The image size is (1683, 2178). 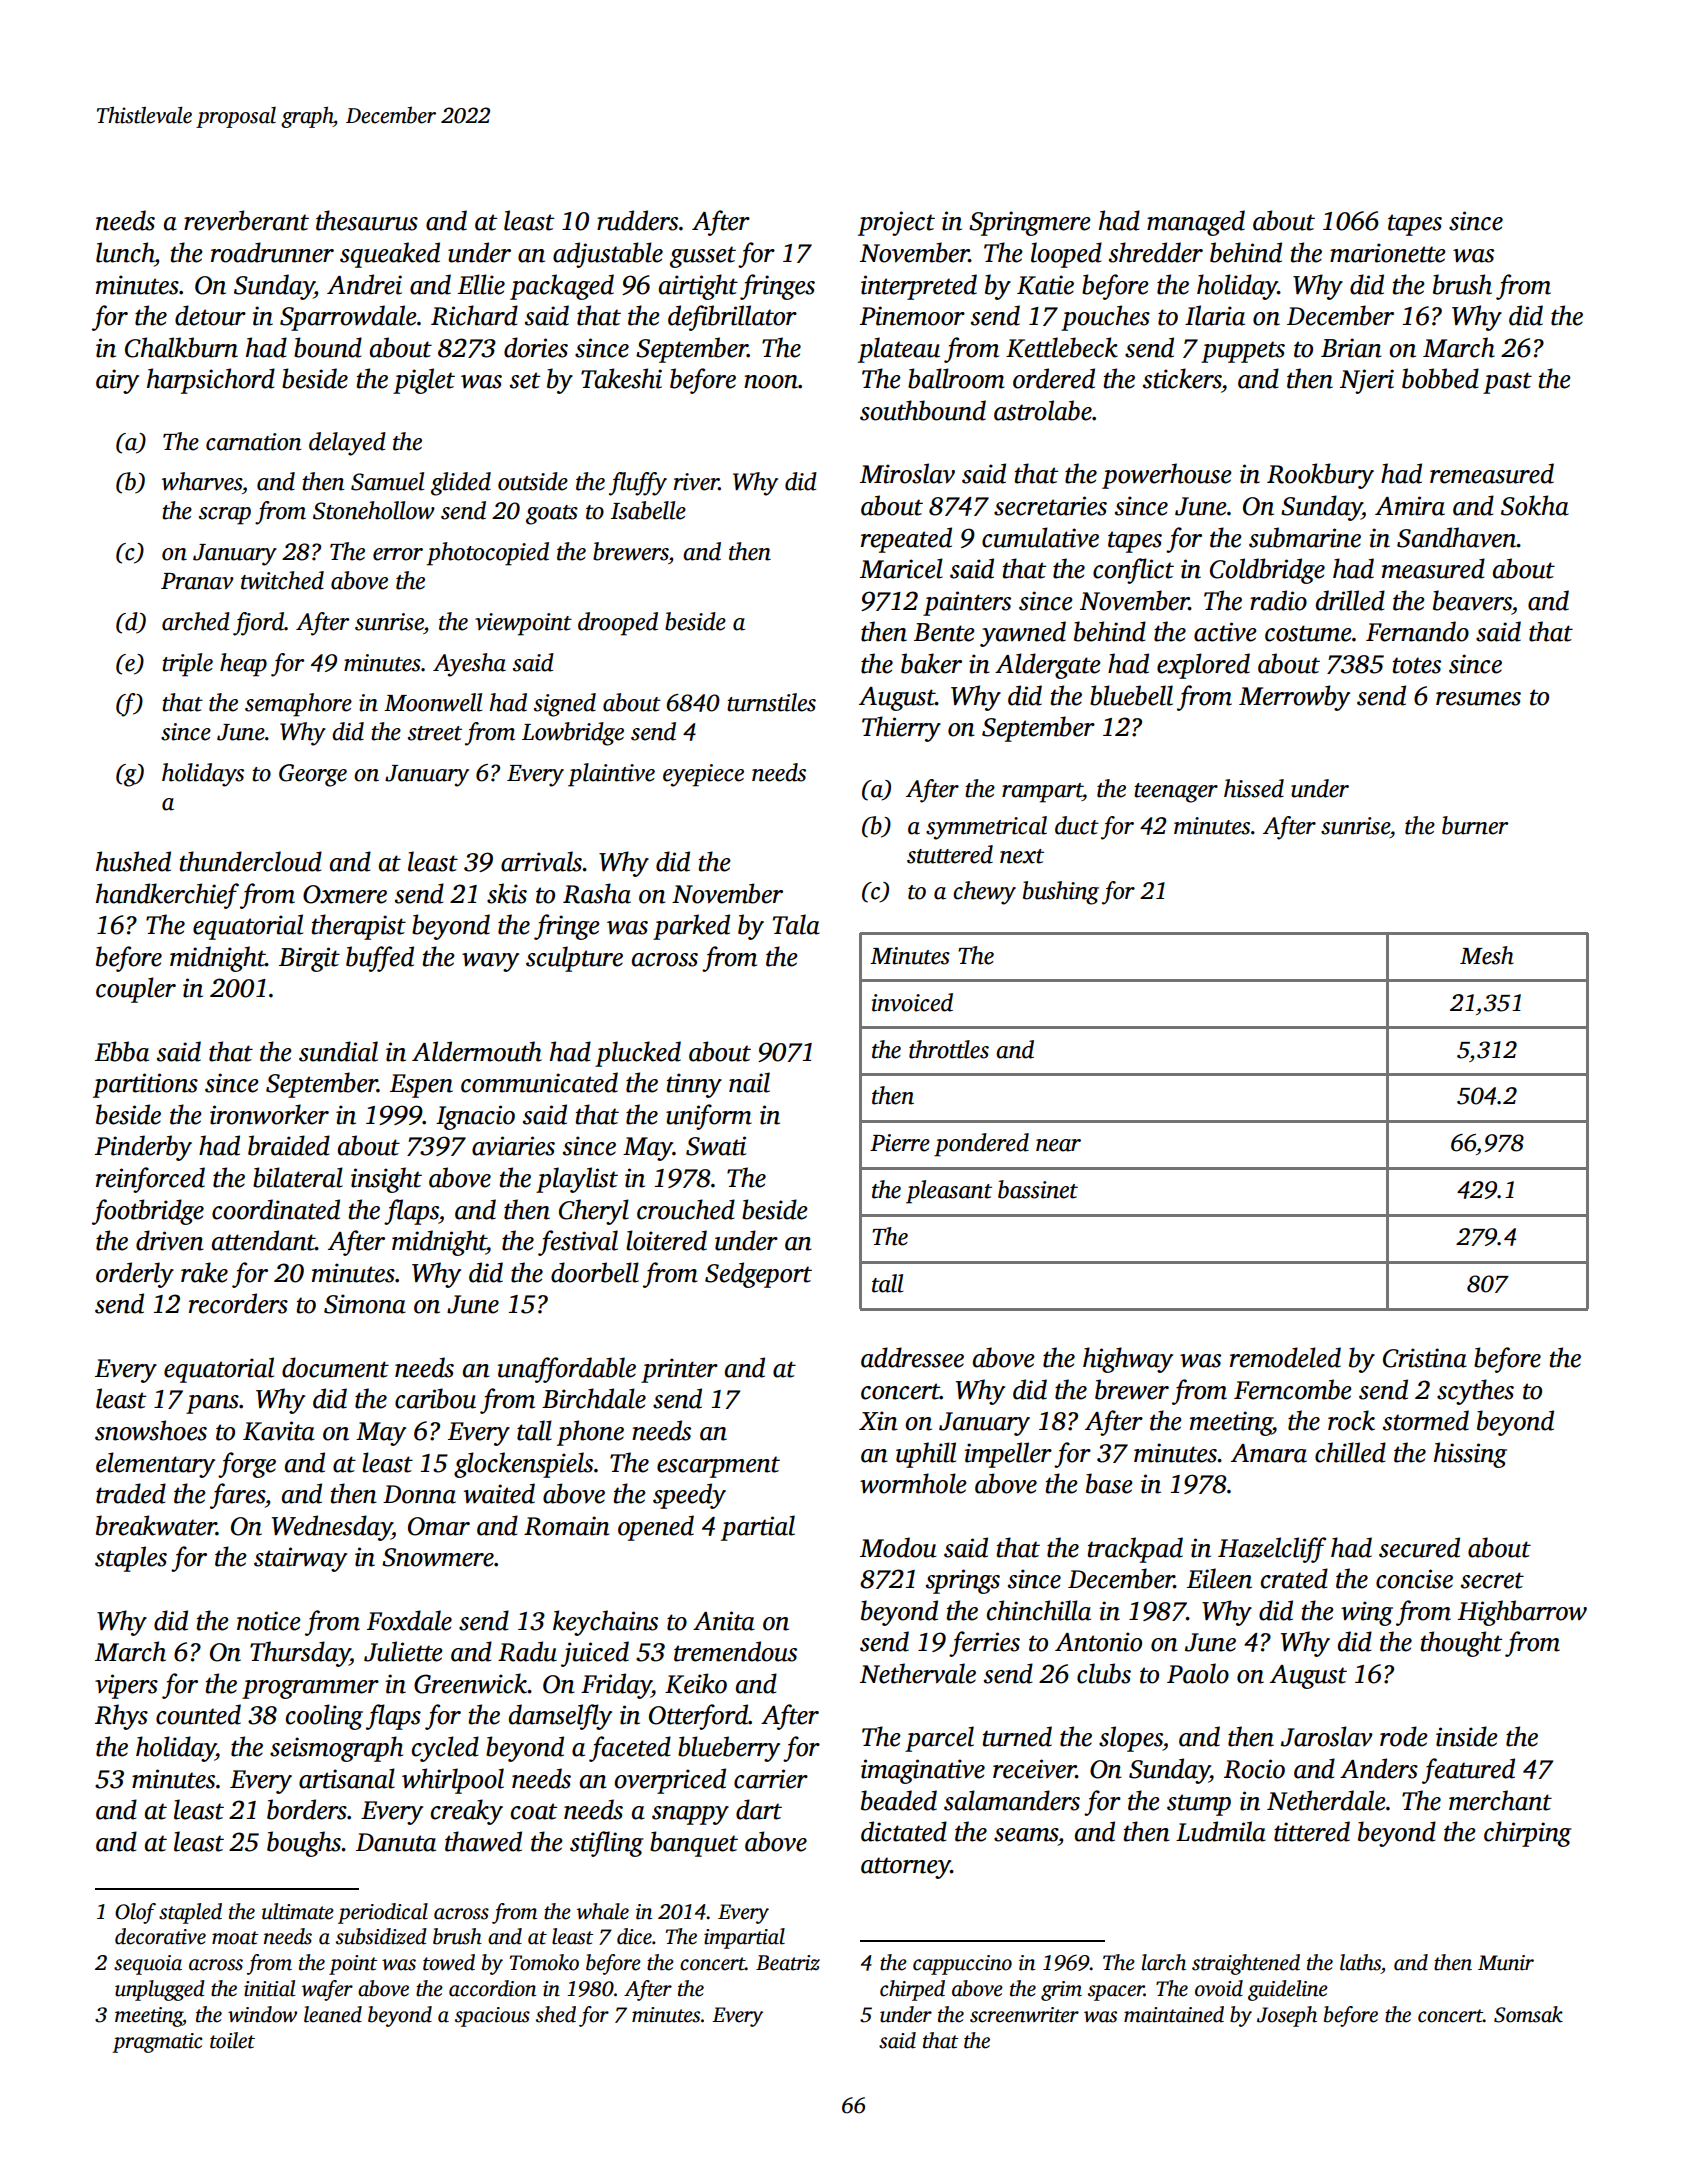 I want to click on escarpment, so click(x=718, y=1467).
